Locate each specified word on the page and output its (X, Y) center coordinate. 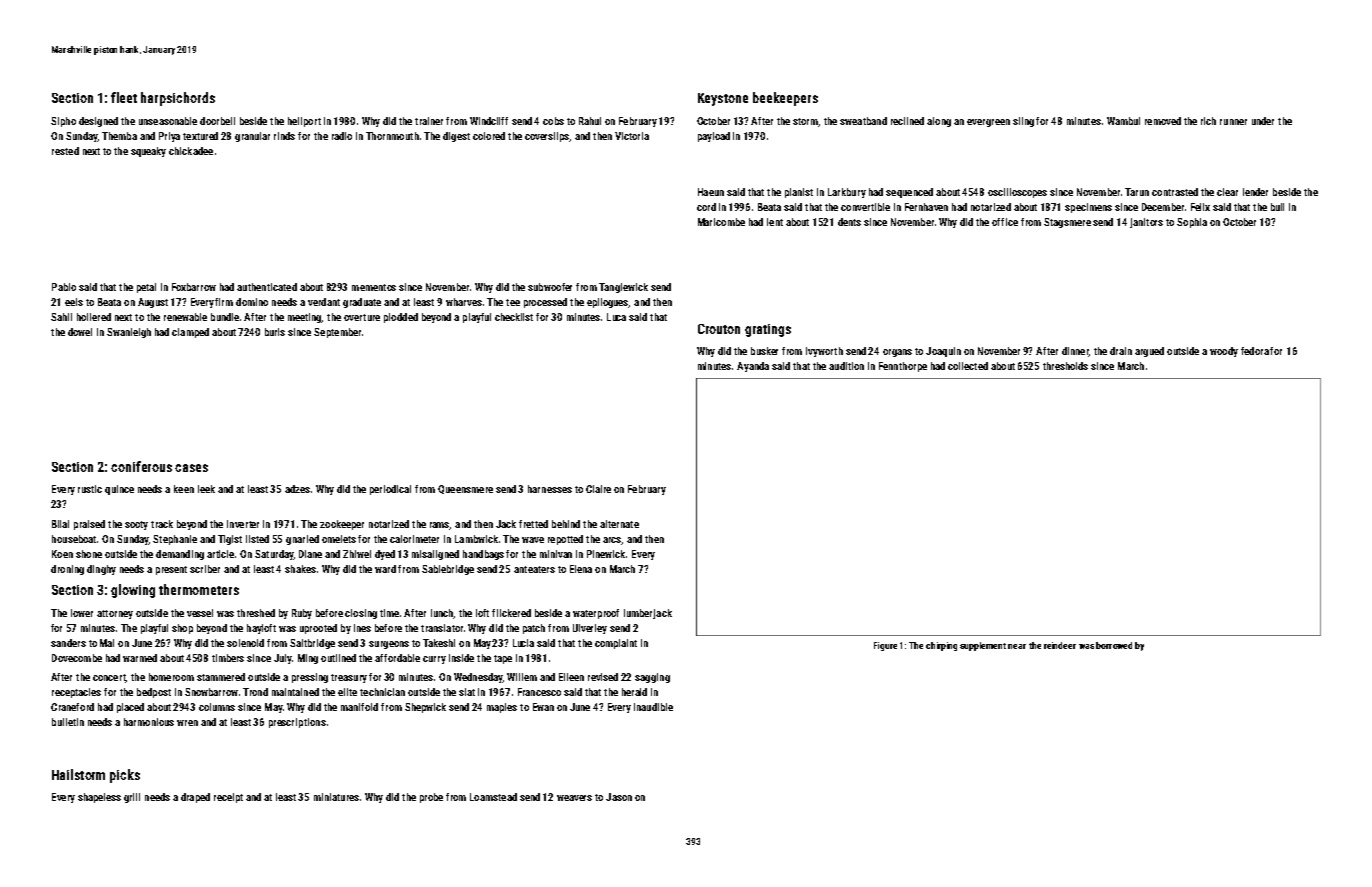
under (1263, 121)
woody (1224, 352)
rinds (284, 136)
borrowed (1114, 645)
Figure (885, 646)
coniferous (141, 466)
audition (846, 366)
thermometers (199, 589)
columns (217, 707)
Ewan (543, 707)
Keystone (723, 99)
